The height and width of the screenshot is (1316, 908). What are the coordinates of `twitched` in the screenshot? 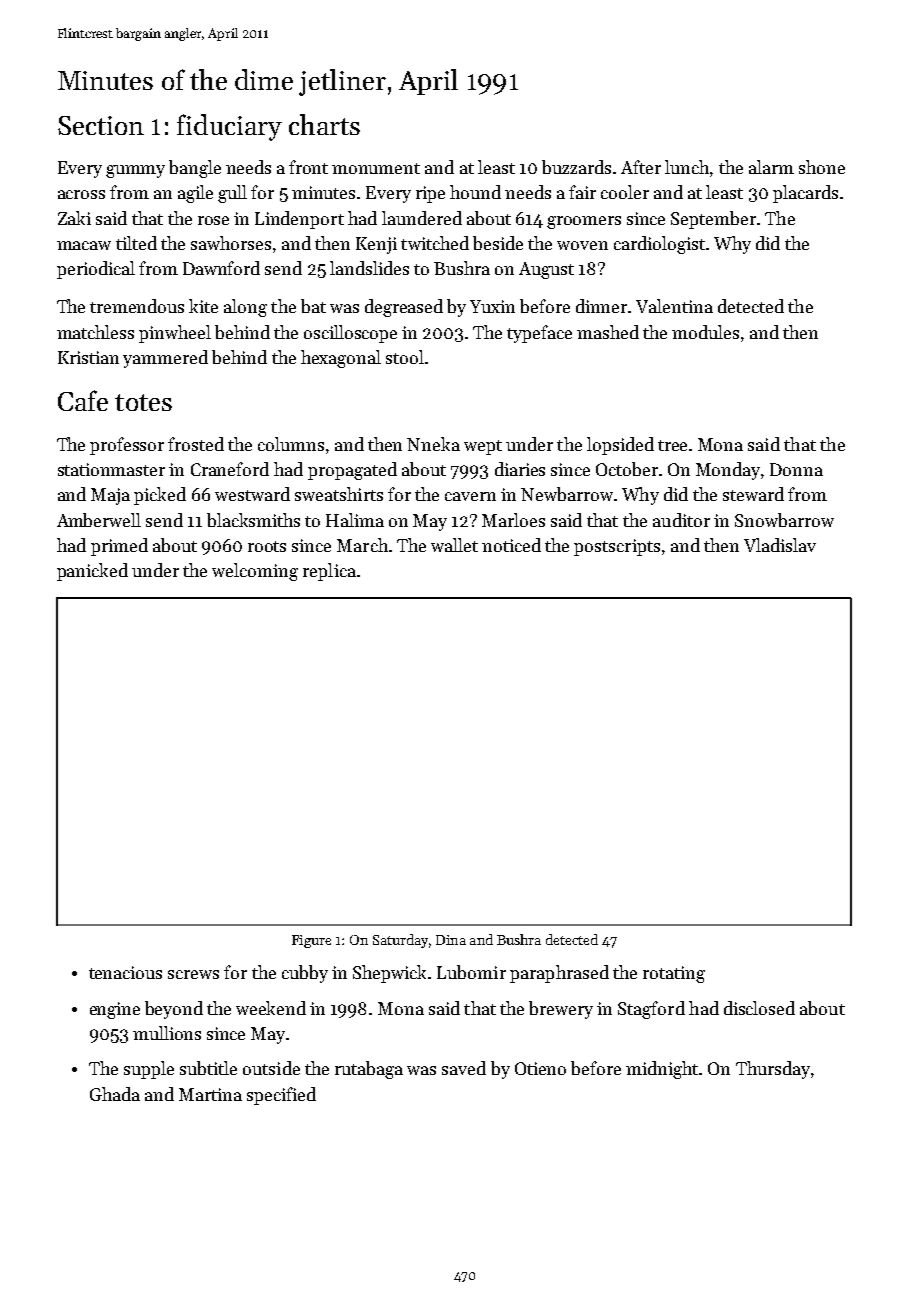 It's located at (435, 243).
